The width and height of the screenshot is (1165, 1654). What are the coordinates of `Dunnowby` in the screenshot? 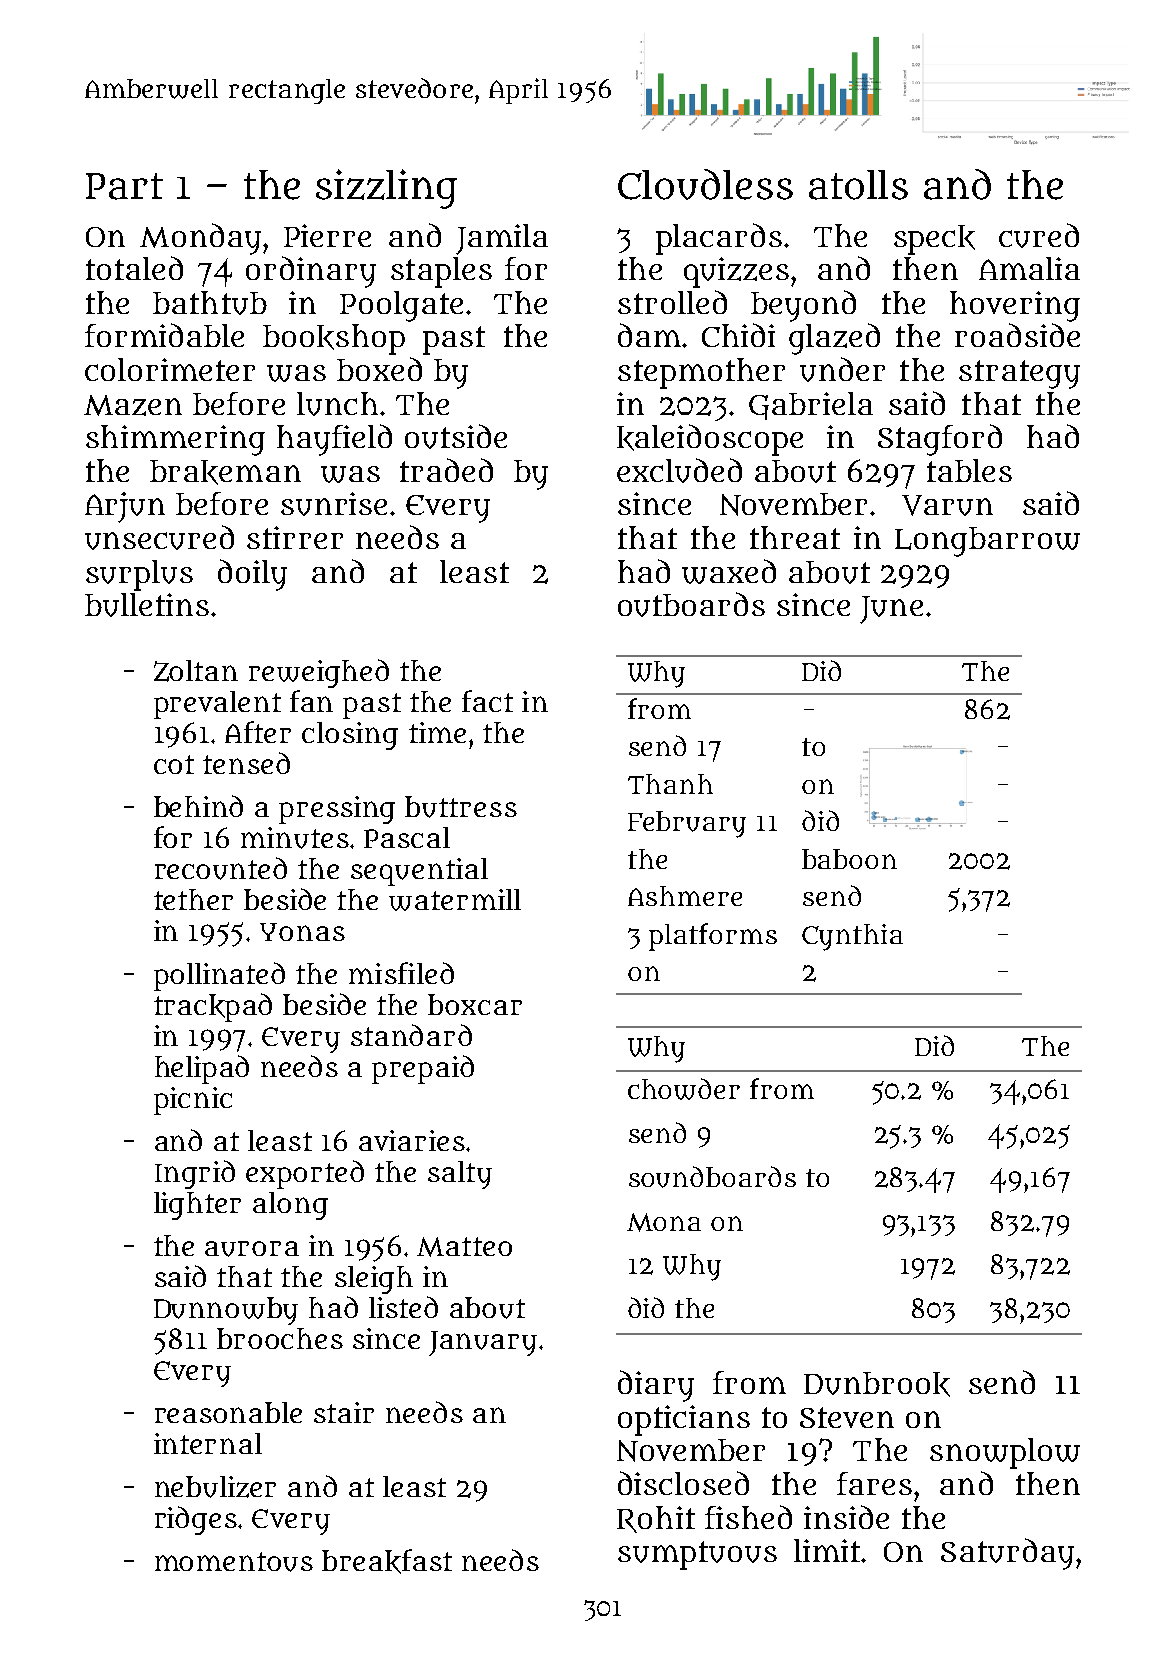 It's located at (226, 1311).
